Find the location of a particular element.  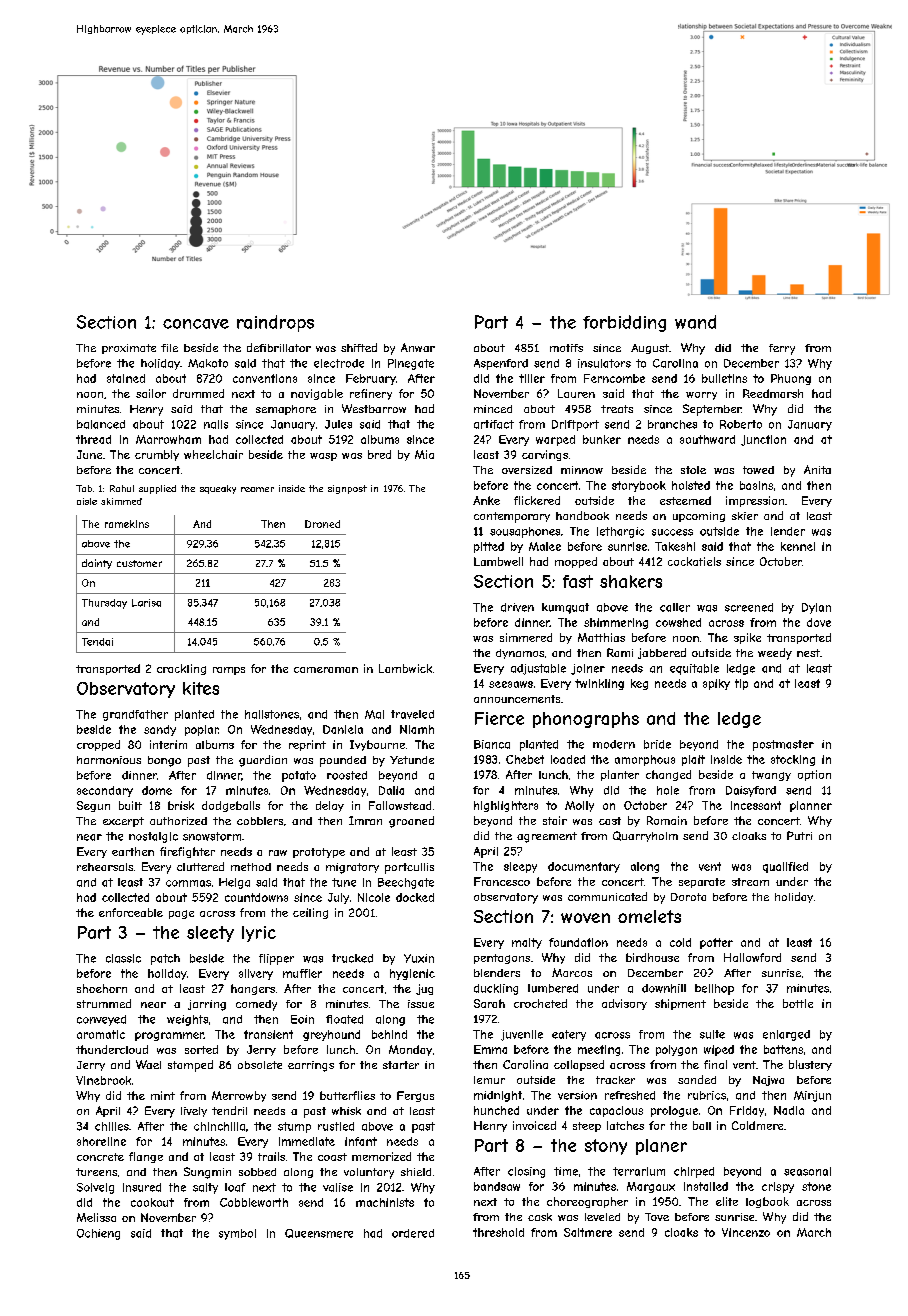

Vincenzo is located at coordinates (746, 1232).
